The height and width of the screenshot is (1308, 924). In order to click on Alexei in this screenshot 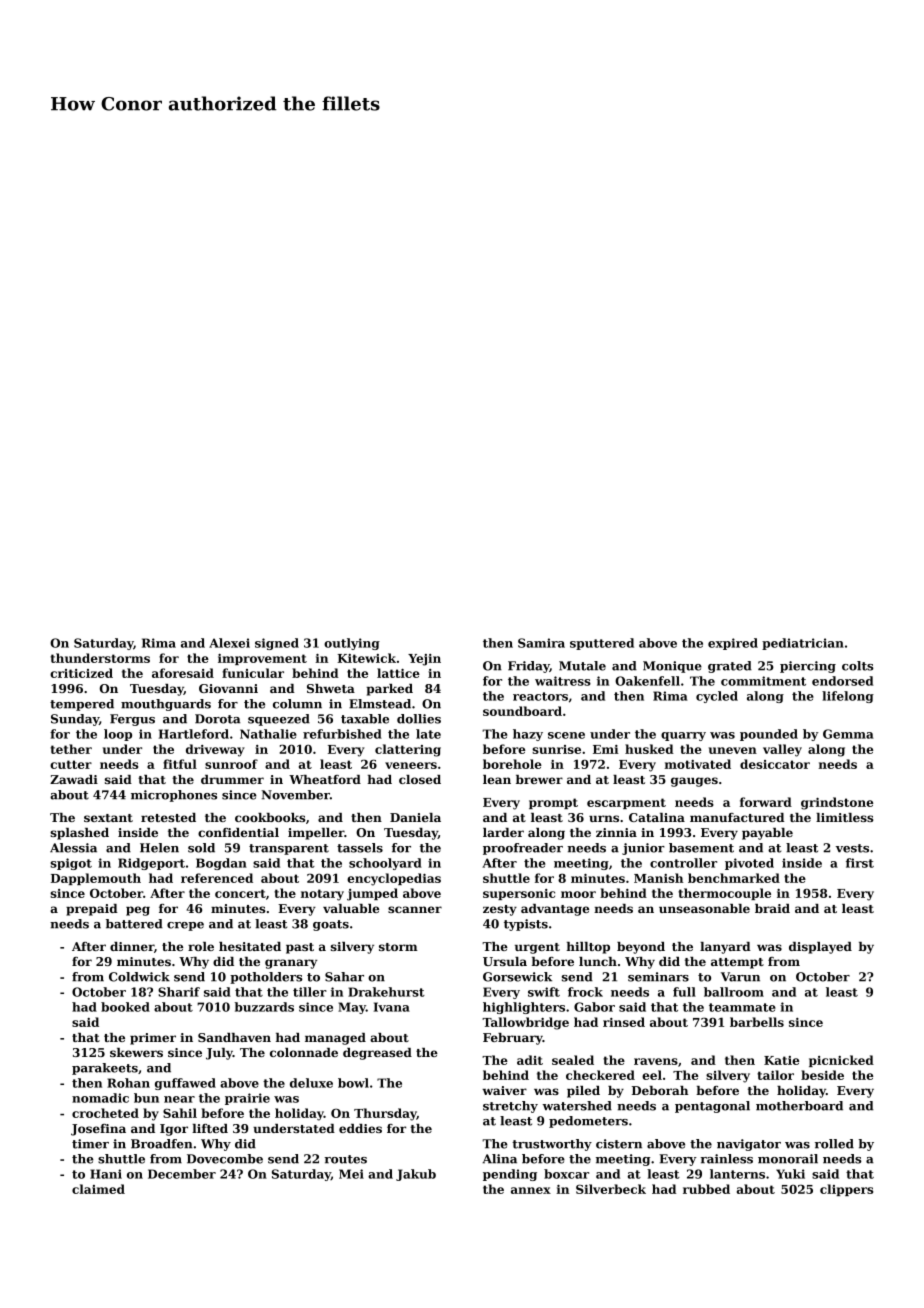, I will do `click(229, 643)`.
